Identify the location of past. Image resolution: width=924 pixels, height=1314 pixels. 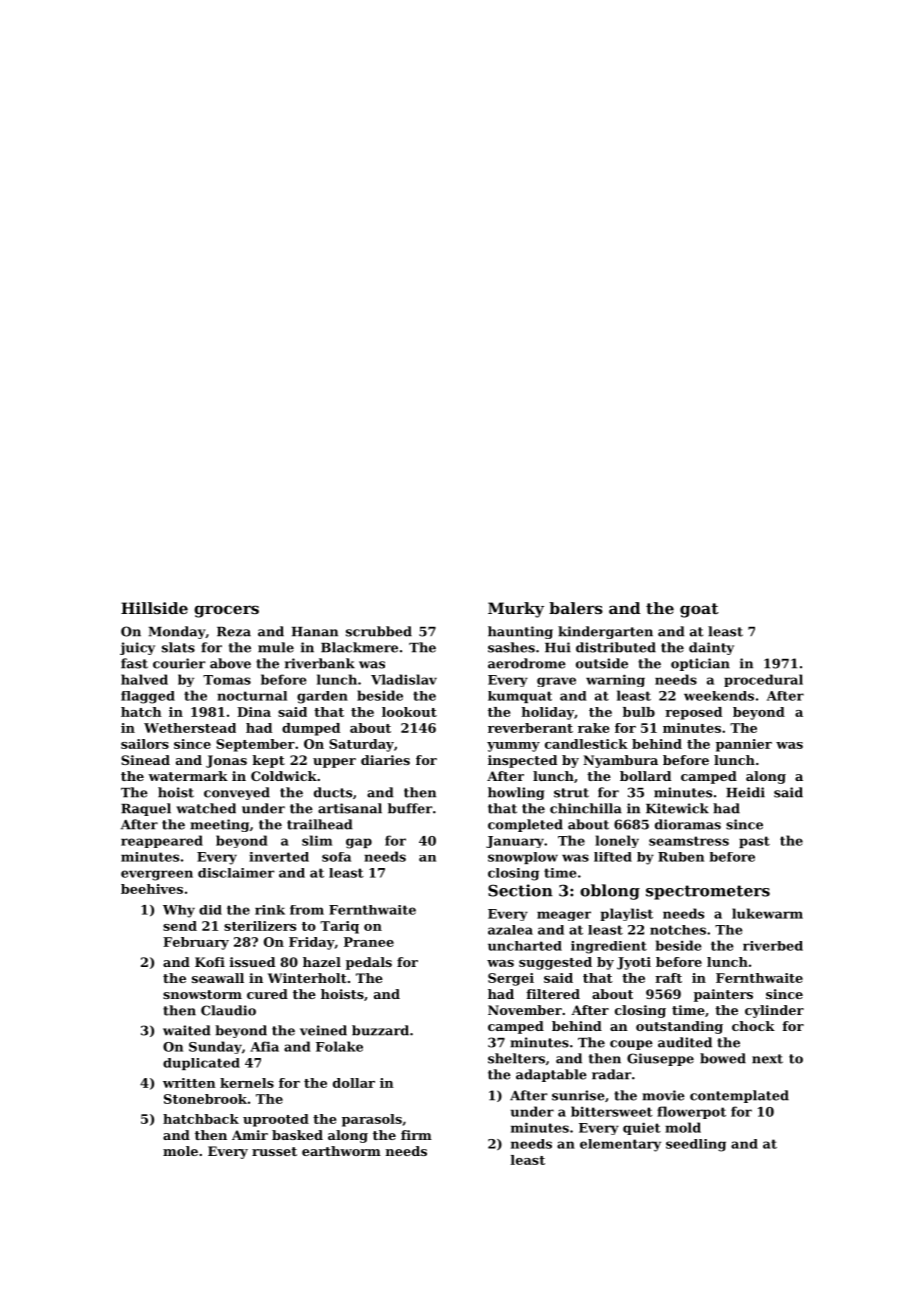
(754, 842).
